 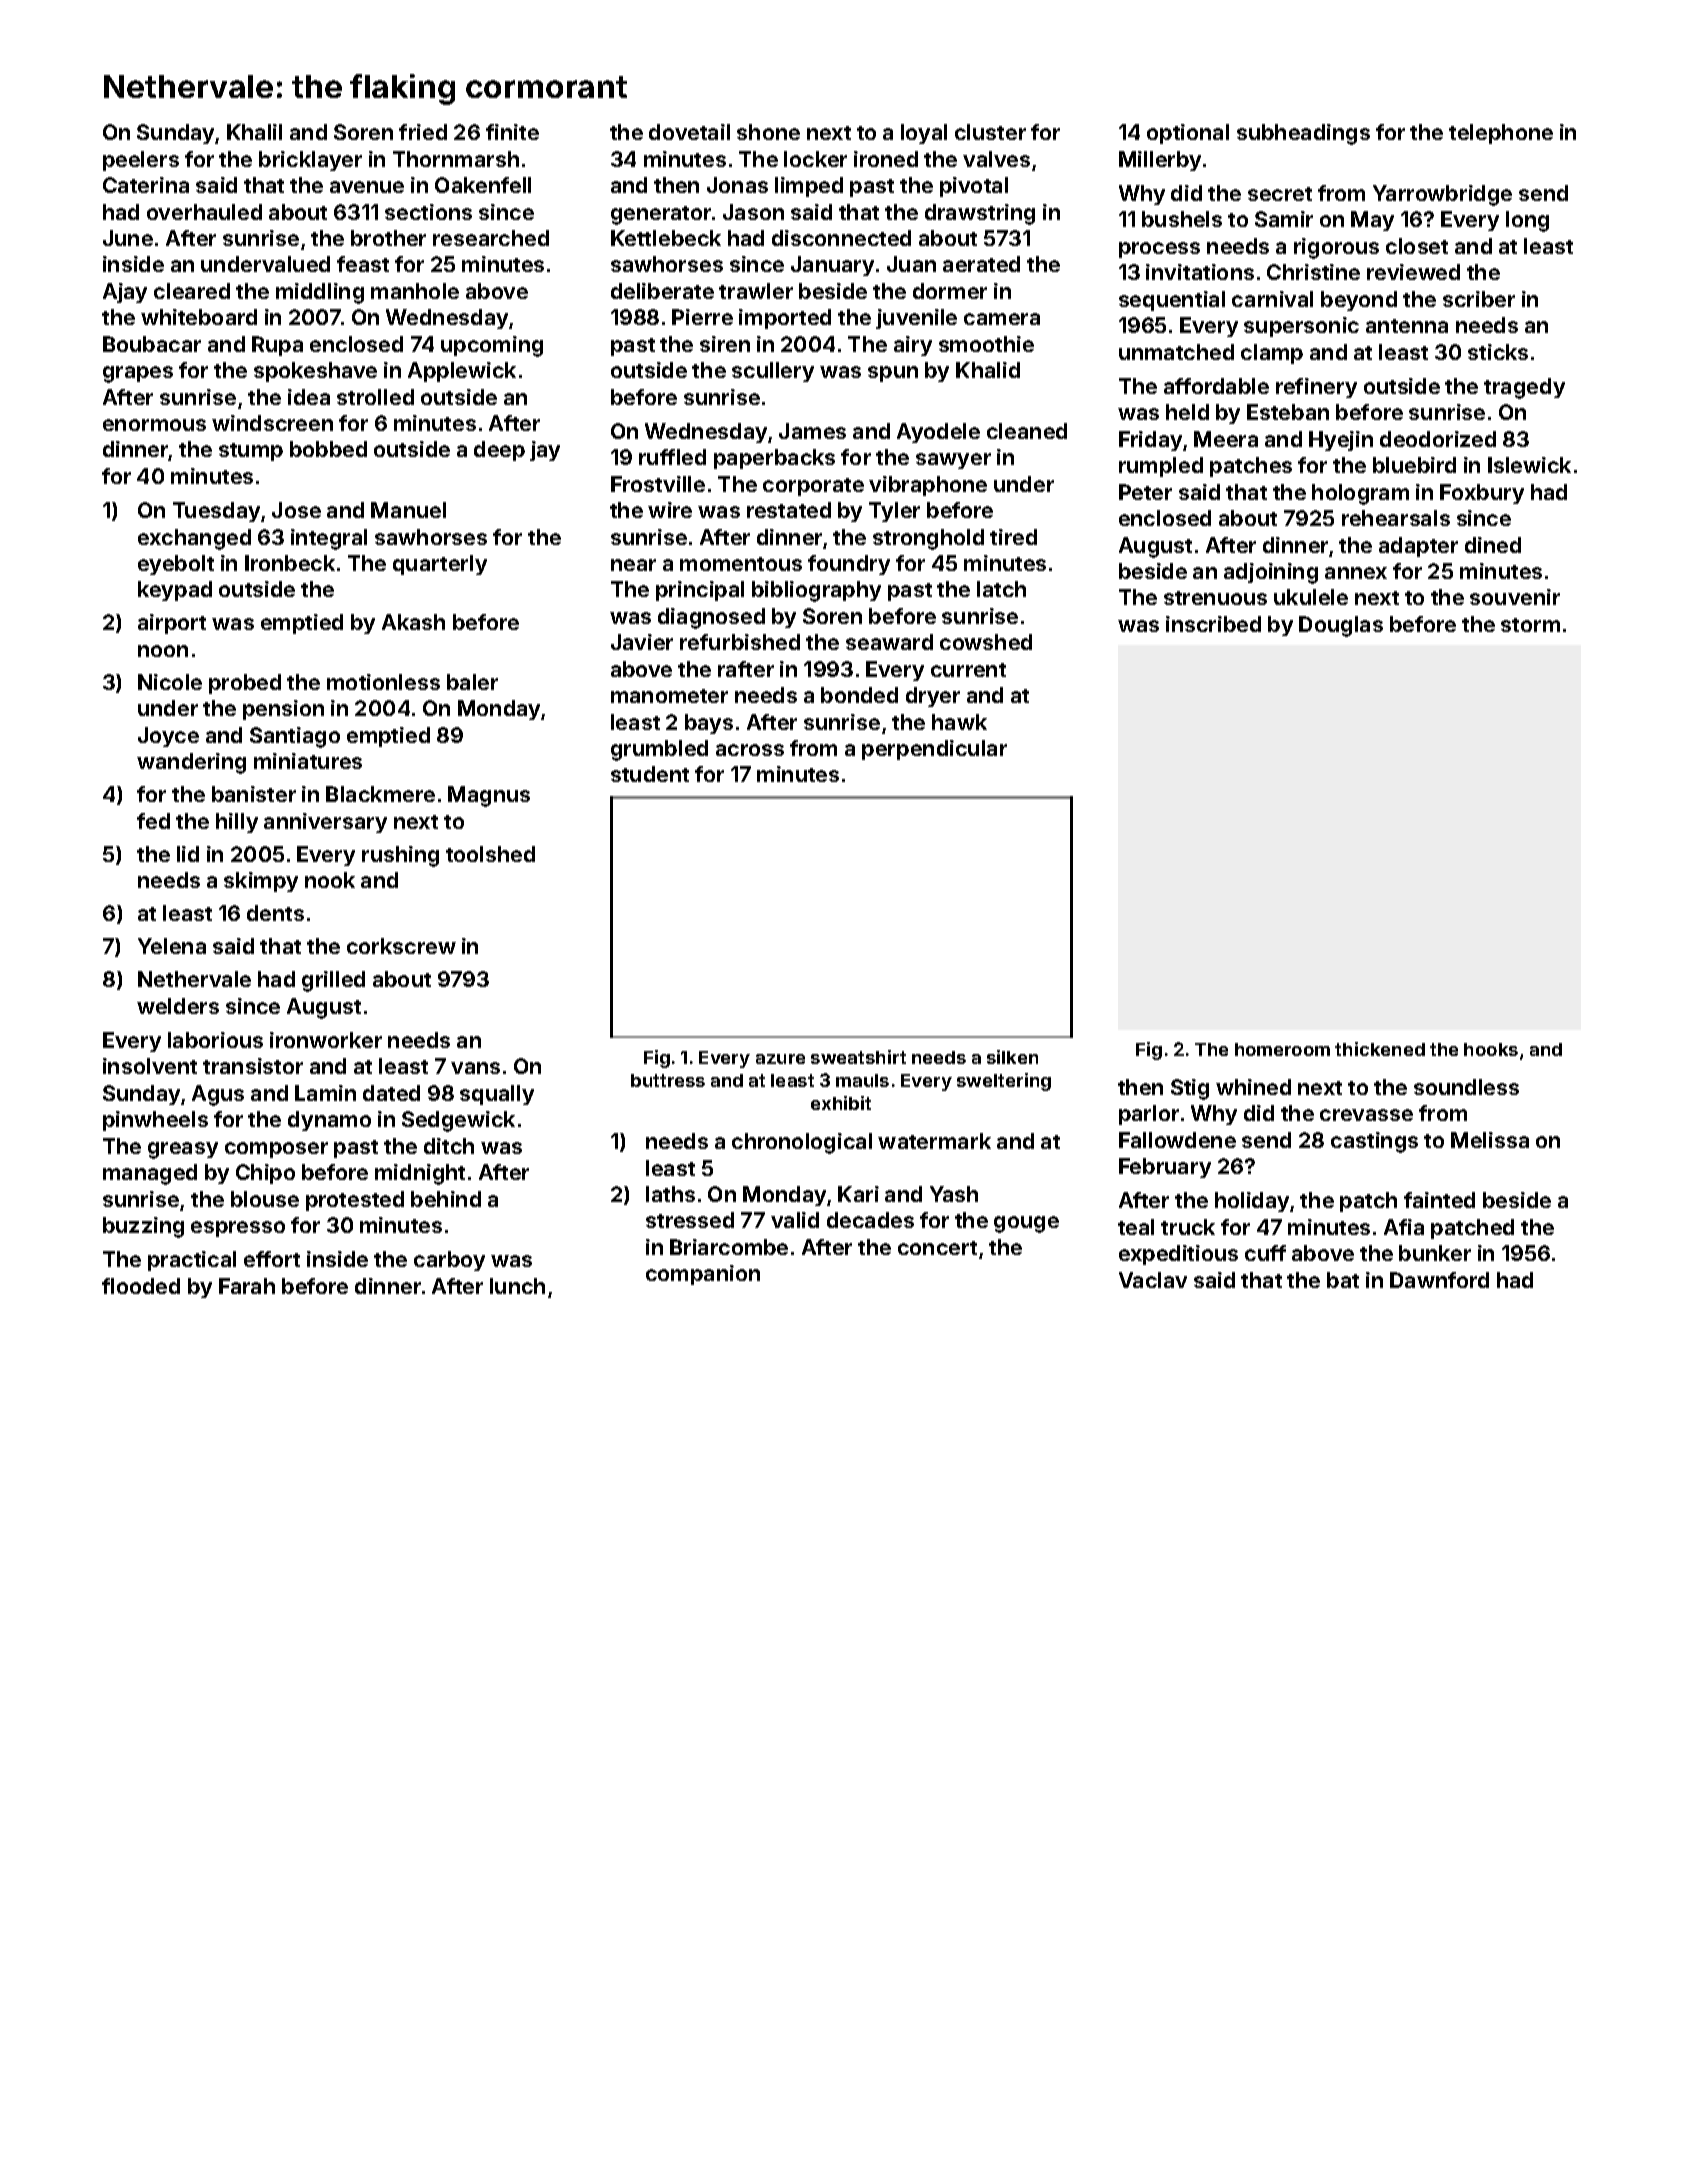 I want to click on storm, so click(x=1530, y=625).
